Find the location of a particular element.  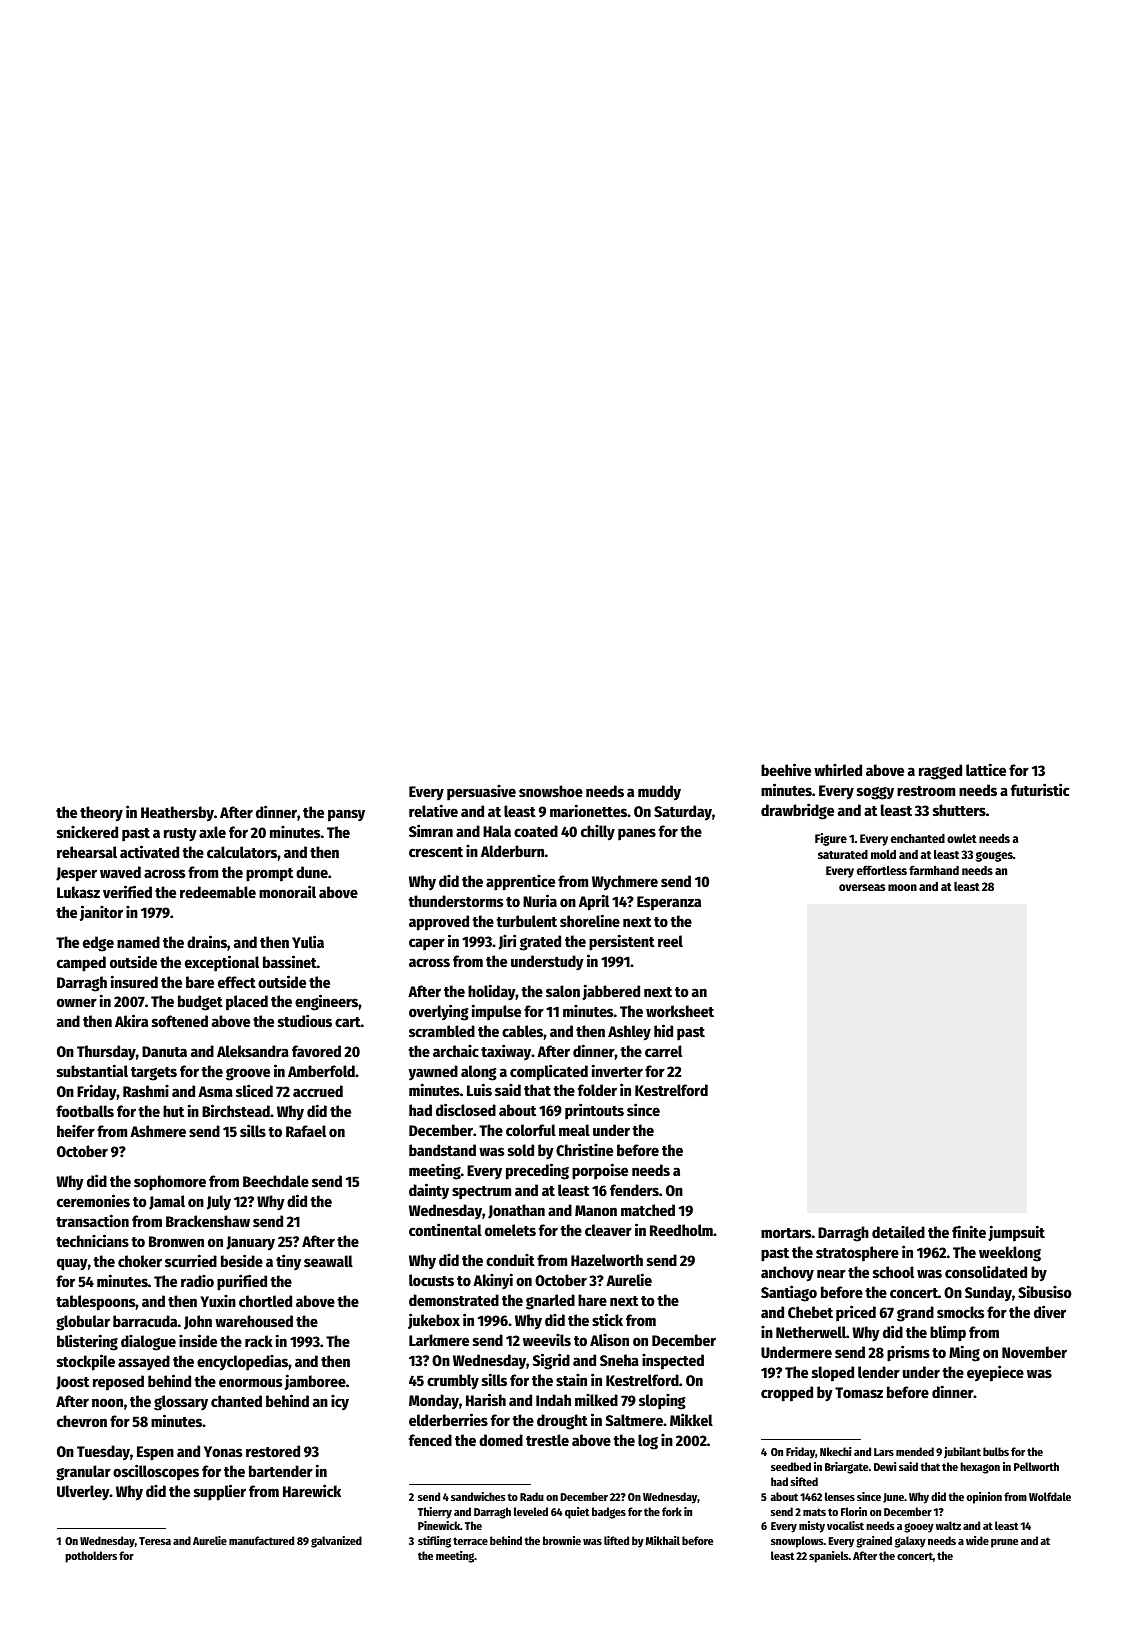

Mikhail is located at coordinates (663, 1540).
